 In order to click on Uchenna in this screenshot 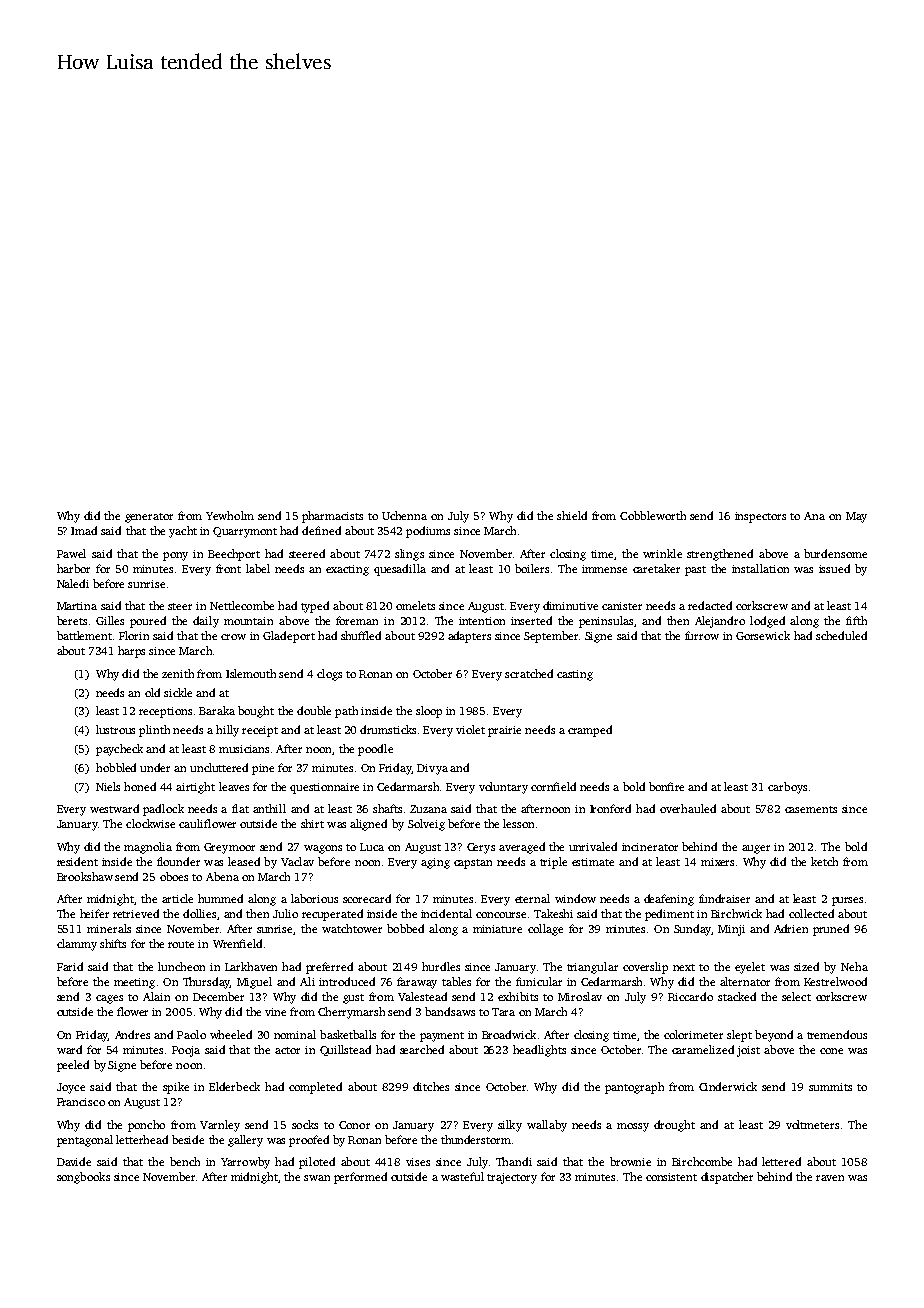, I will do `click(404, 515)`.
